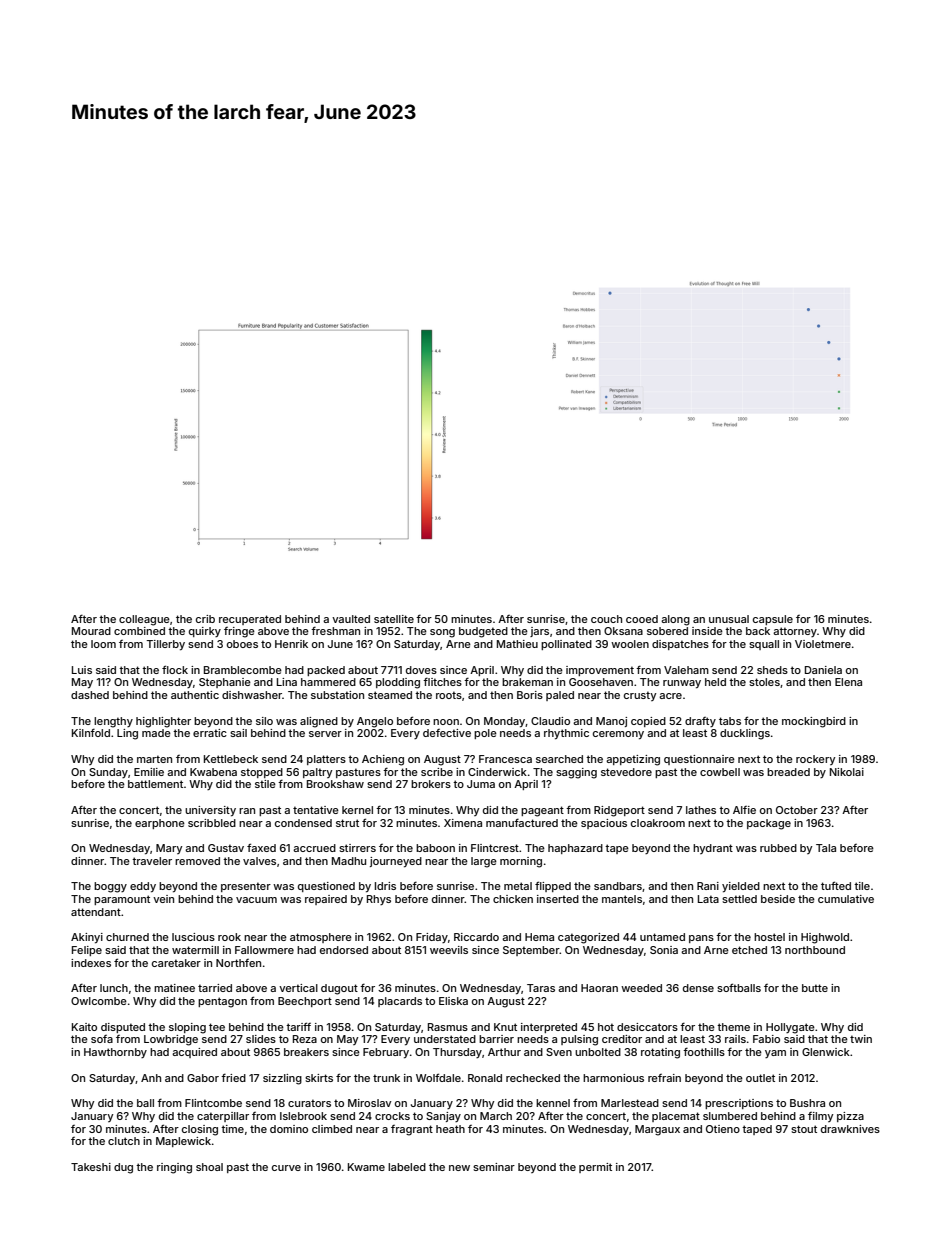  What do you see at coordinates (599, 988) in the screenshot?
I see `Haoran` at bounding box center [599, 988].
